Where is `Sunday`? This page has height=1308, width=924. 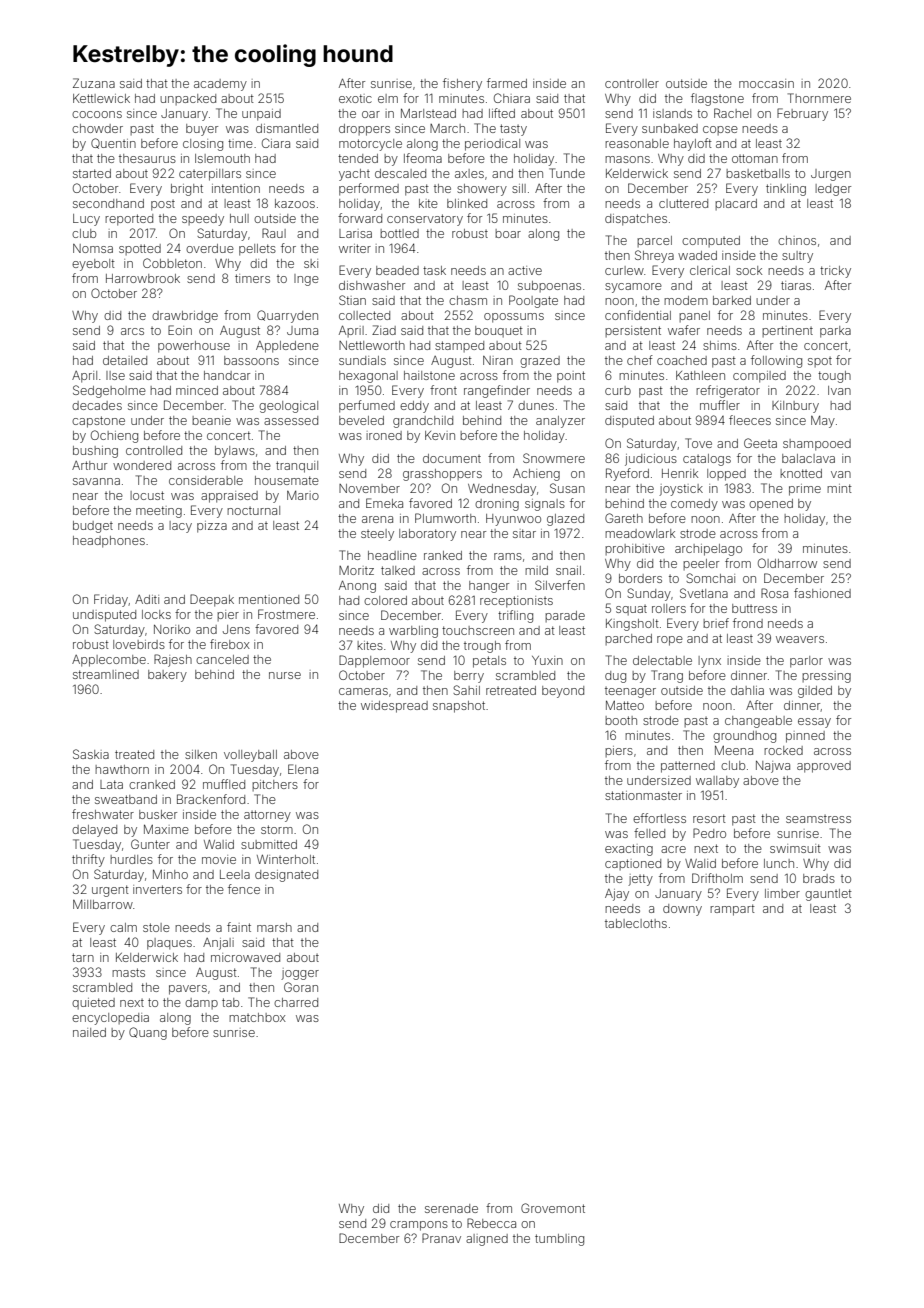
Sunday is located at coordinates (649, 594).
